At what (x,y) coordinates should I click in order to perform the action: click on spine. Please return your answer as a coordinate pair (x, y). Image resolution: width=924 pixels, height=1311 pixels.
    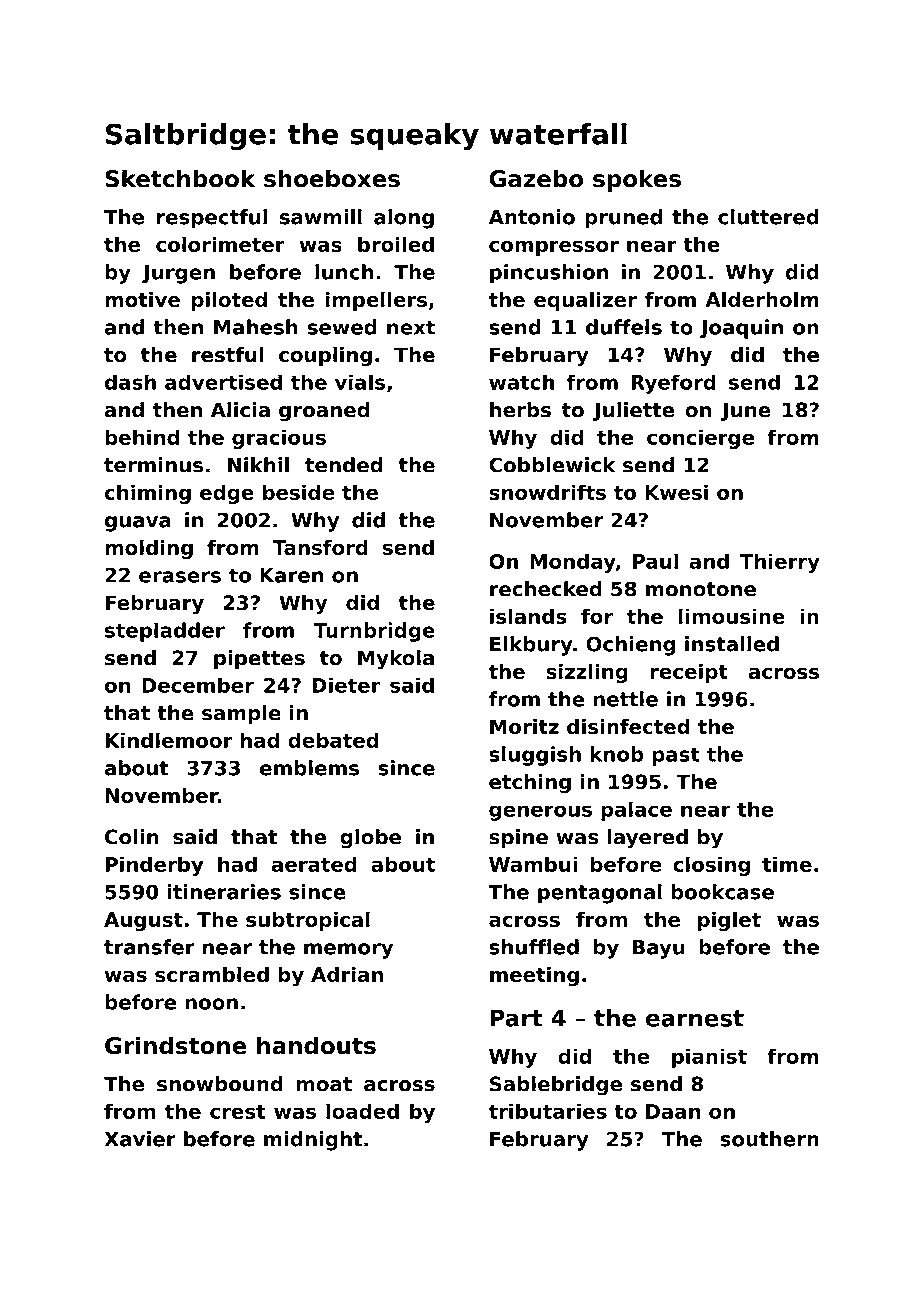
    Looking at the image, I should click on (518, 839).
